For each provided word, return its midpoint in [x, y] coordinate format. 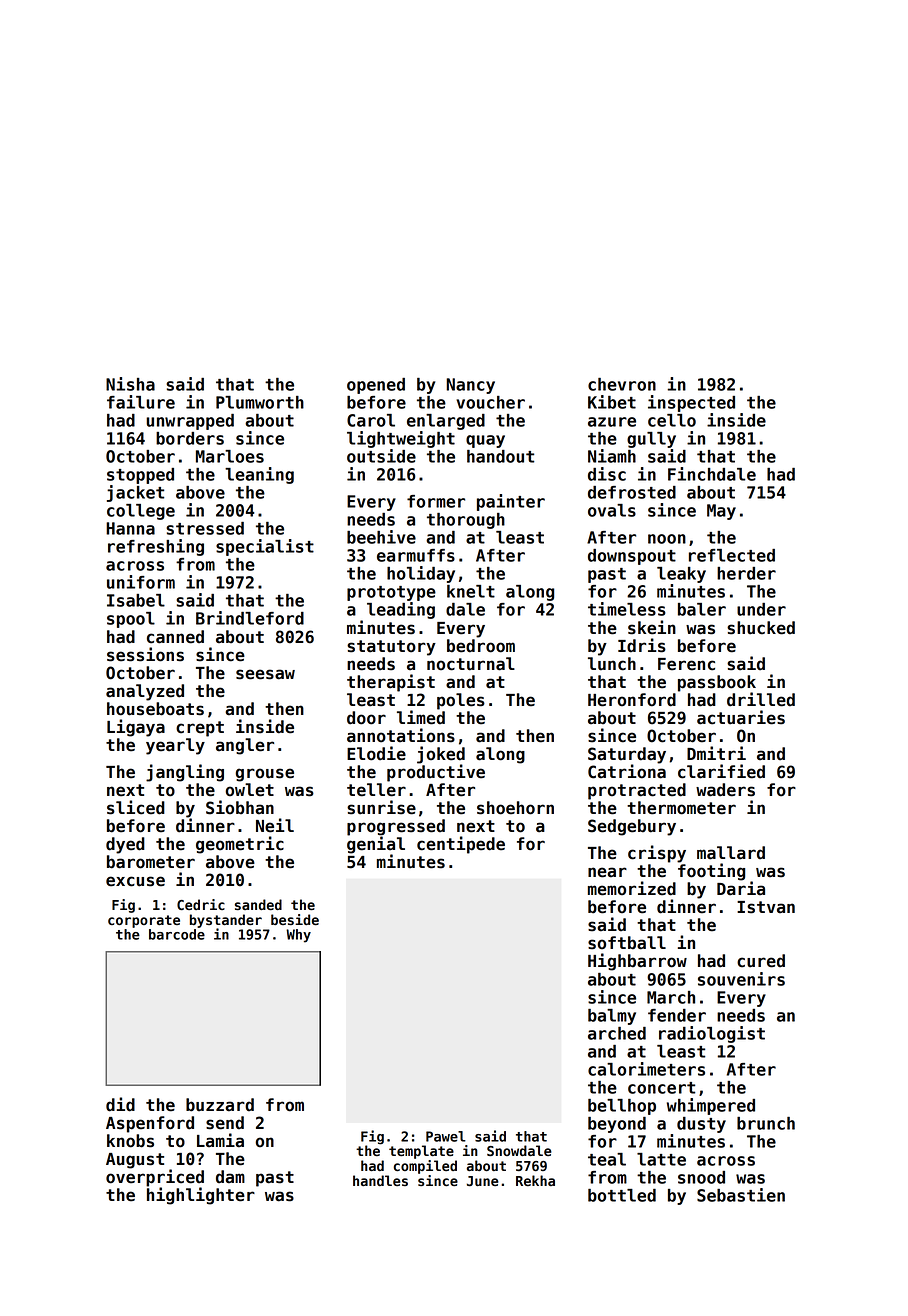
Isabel [136, 600]
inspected [691, 403]
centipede [461, 845]
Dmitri [716, 753]
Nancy [470, 386]
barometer [151, 862]
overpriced [155, 1178]
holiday [421, 574]
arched [617, 1033]
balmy [612, 1017]
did [120, 1104]
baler [702, 609]
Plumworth [260, 402]
